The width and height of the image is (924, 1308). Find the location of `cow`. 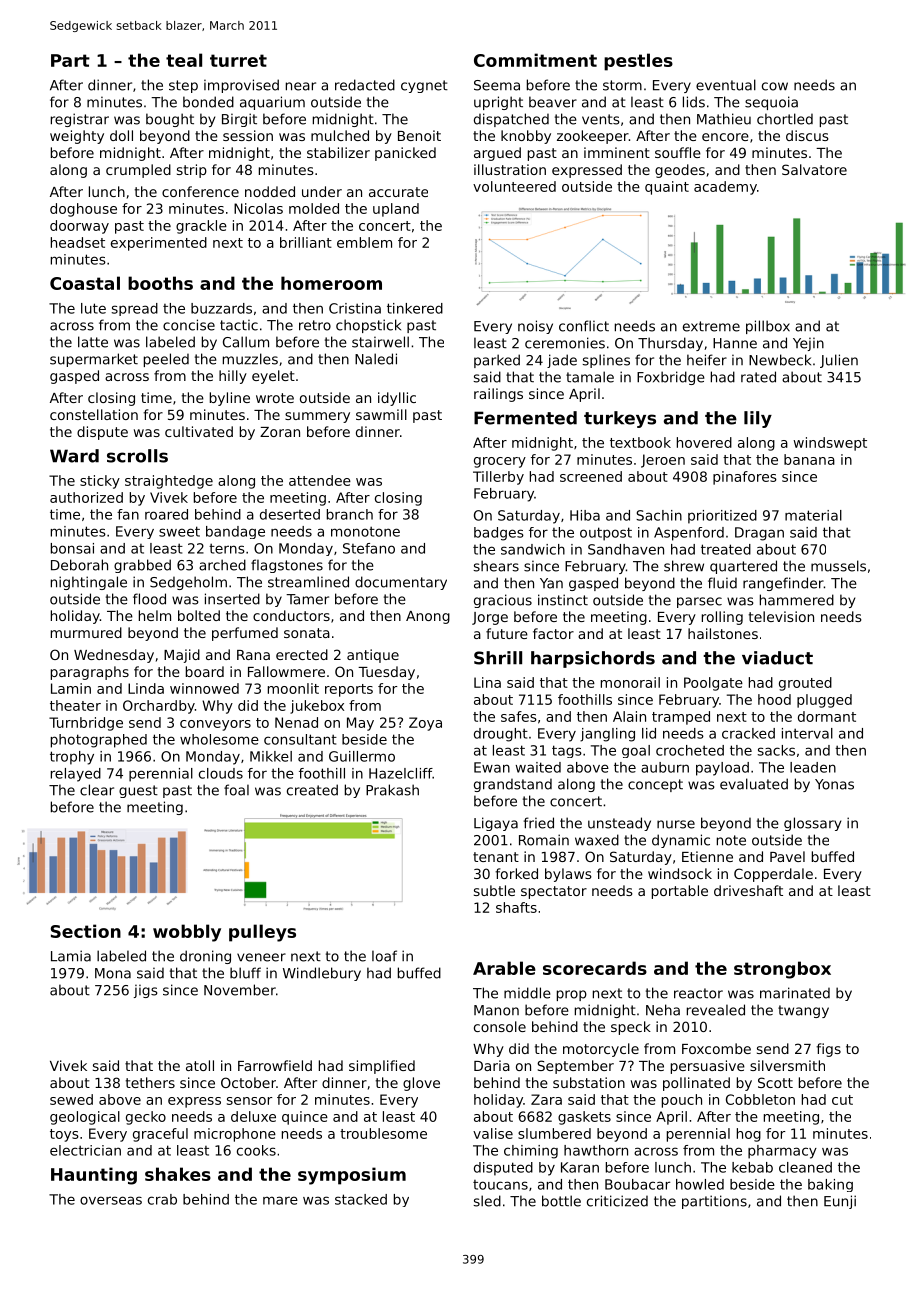

cow is located at coordinates (775, 86).
